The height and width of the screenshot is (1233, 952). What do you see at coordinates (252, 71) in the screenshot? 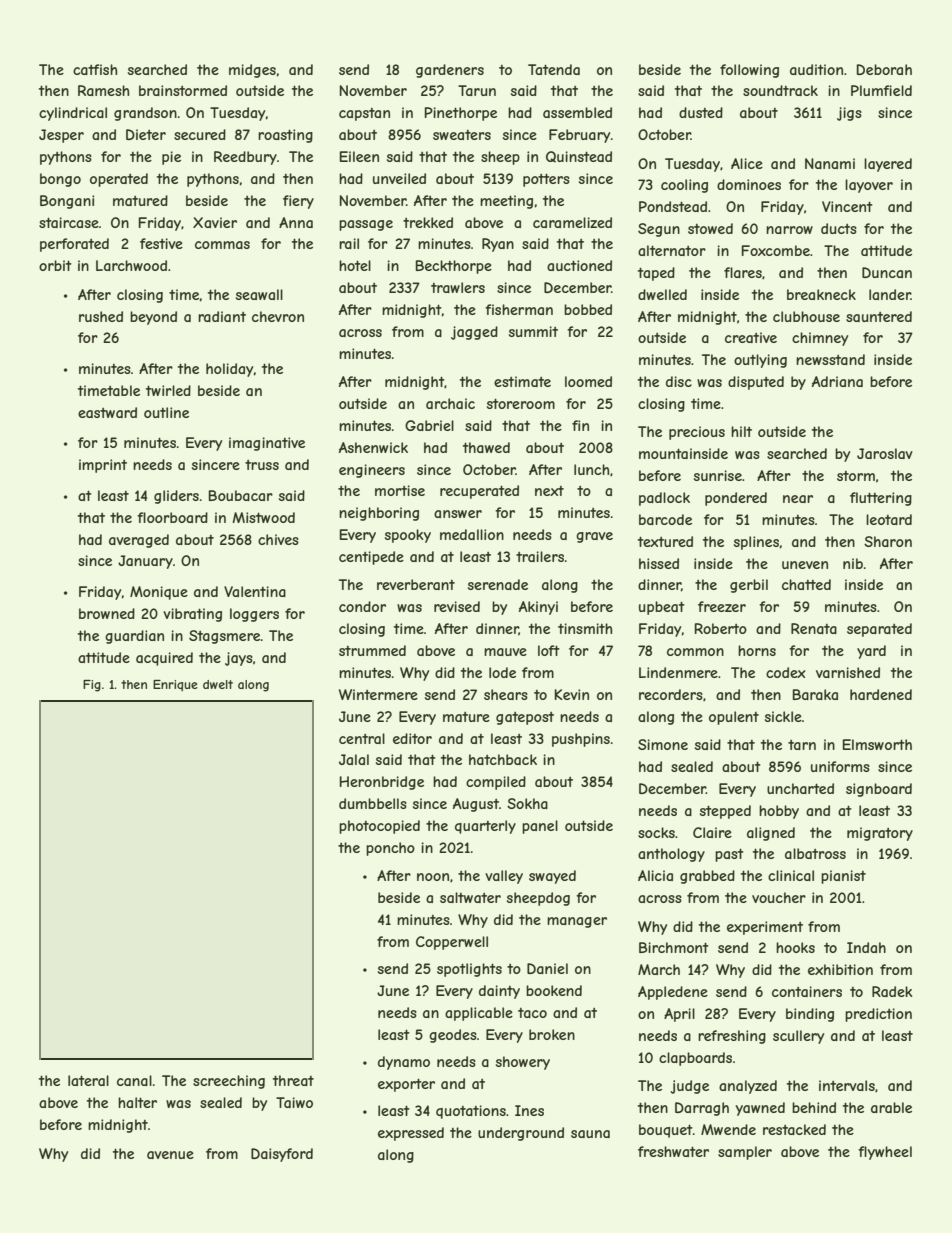
I see `midges` at bounding box center [252, 71].
